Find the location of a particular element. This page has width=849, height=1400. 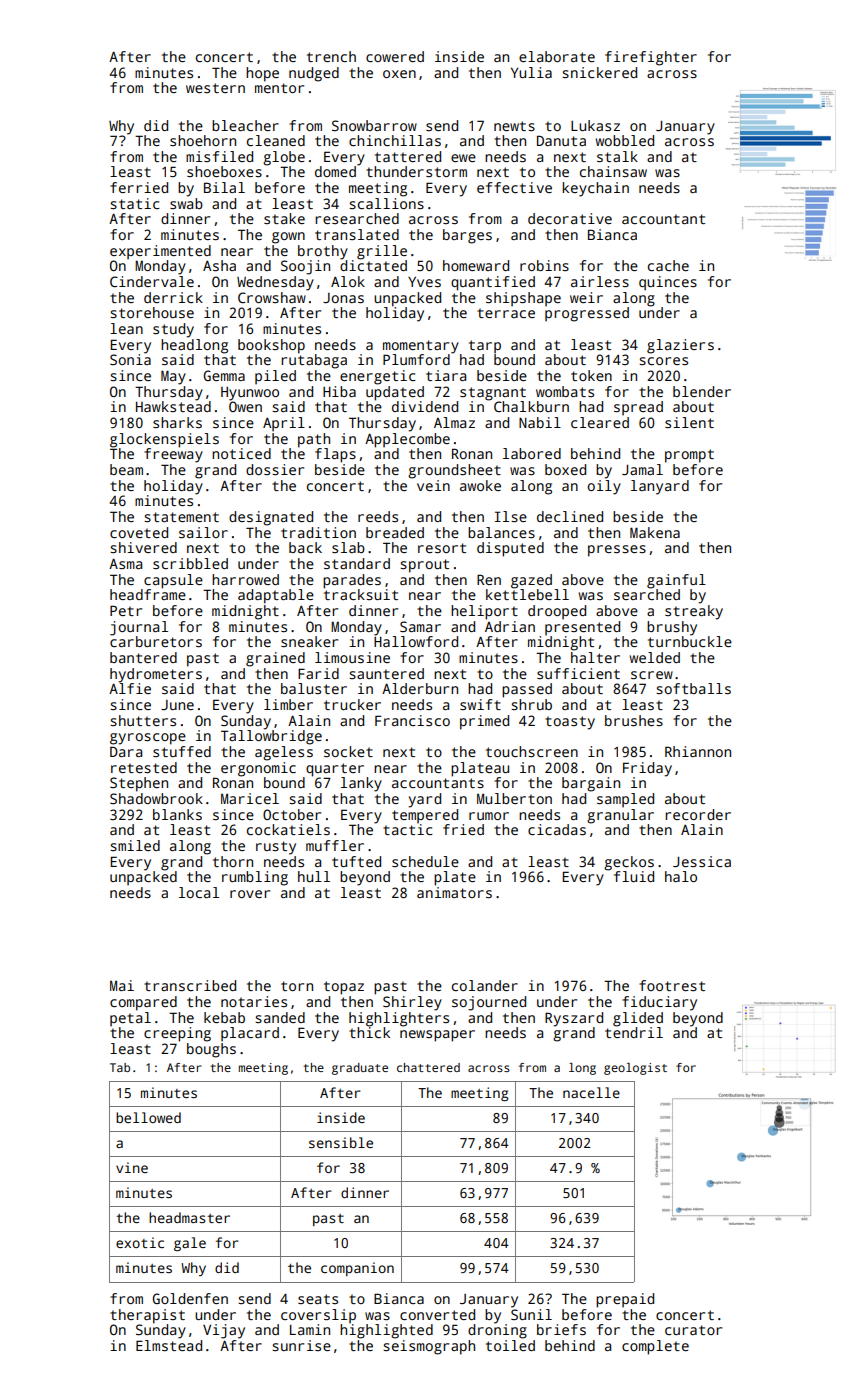

globe is located at coordinates (284, 158).
